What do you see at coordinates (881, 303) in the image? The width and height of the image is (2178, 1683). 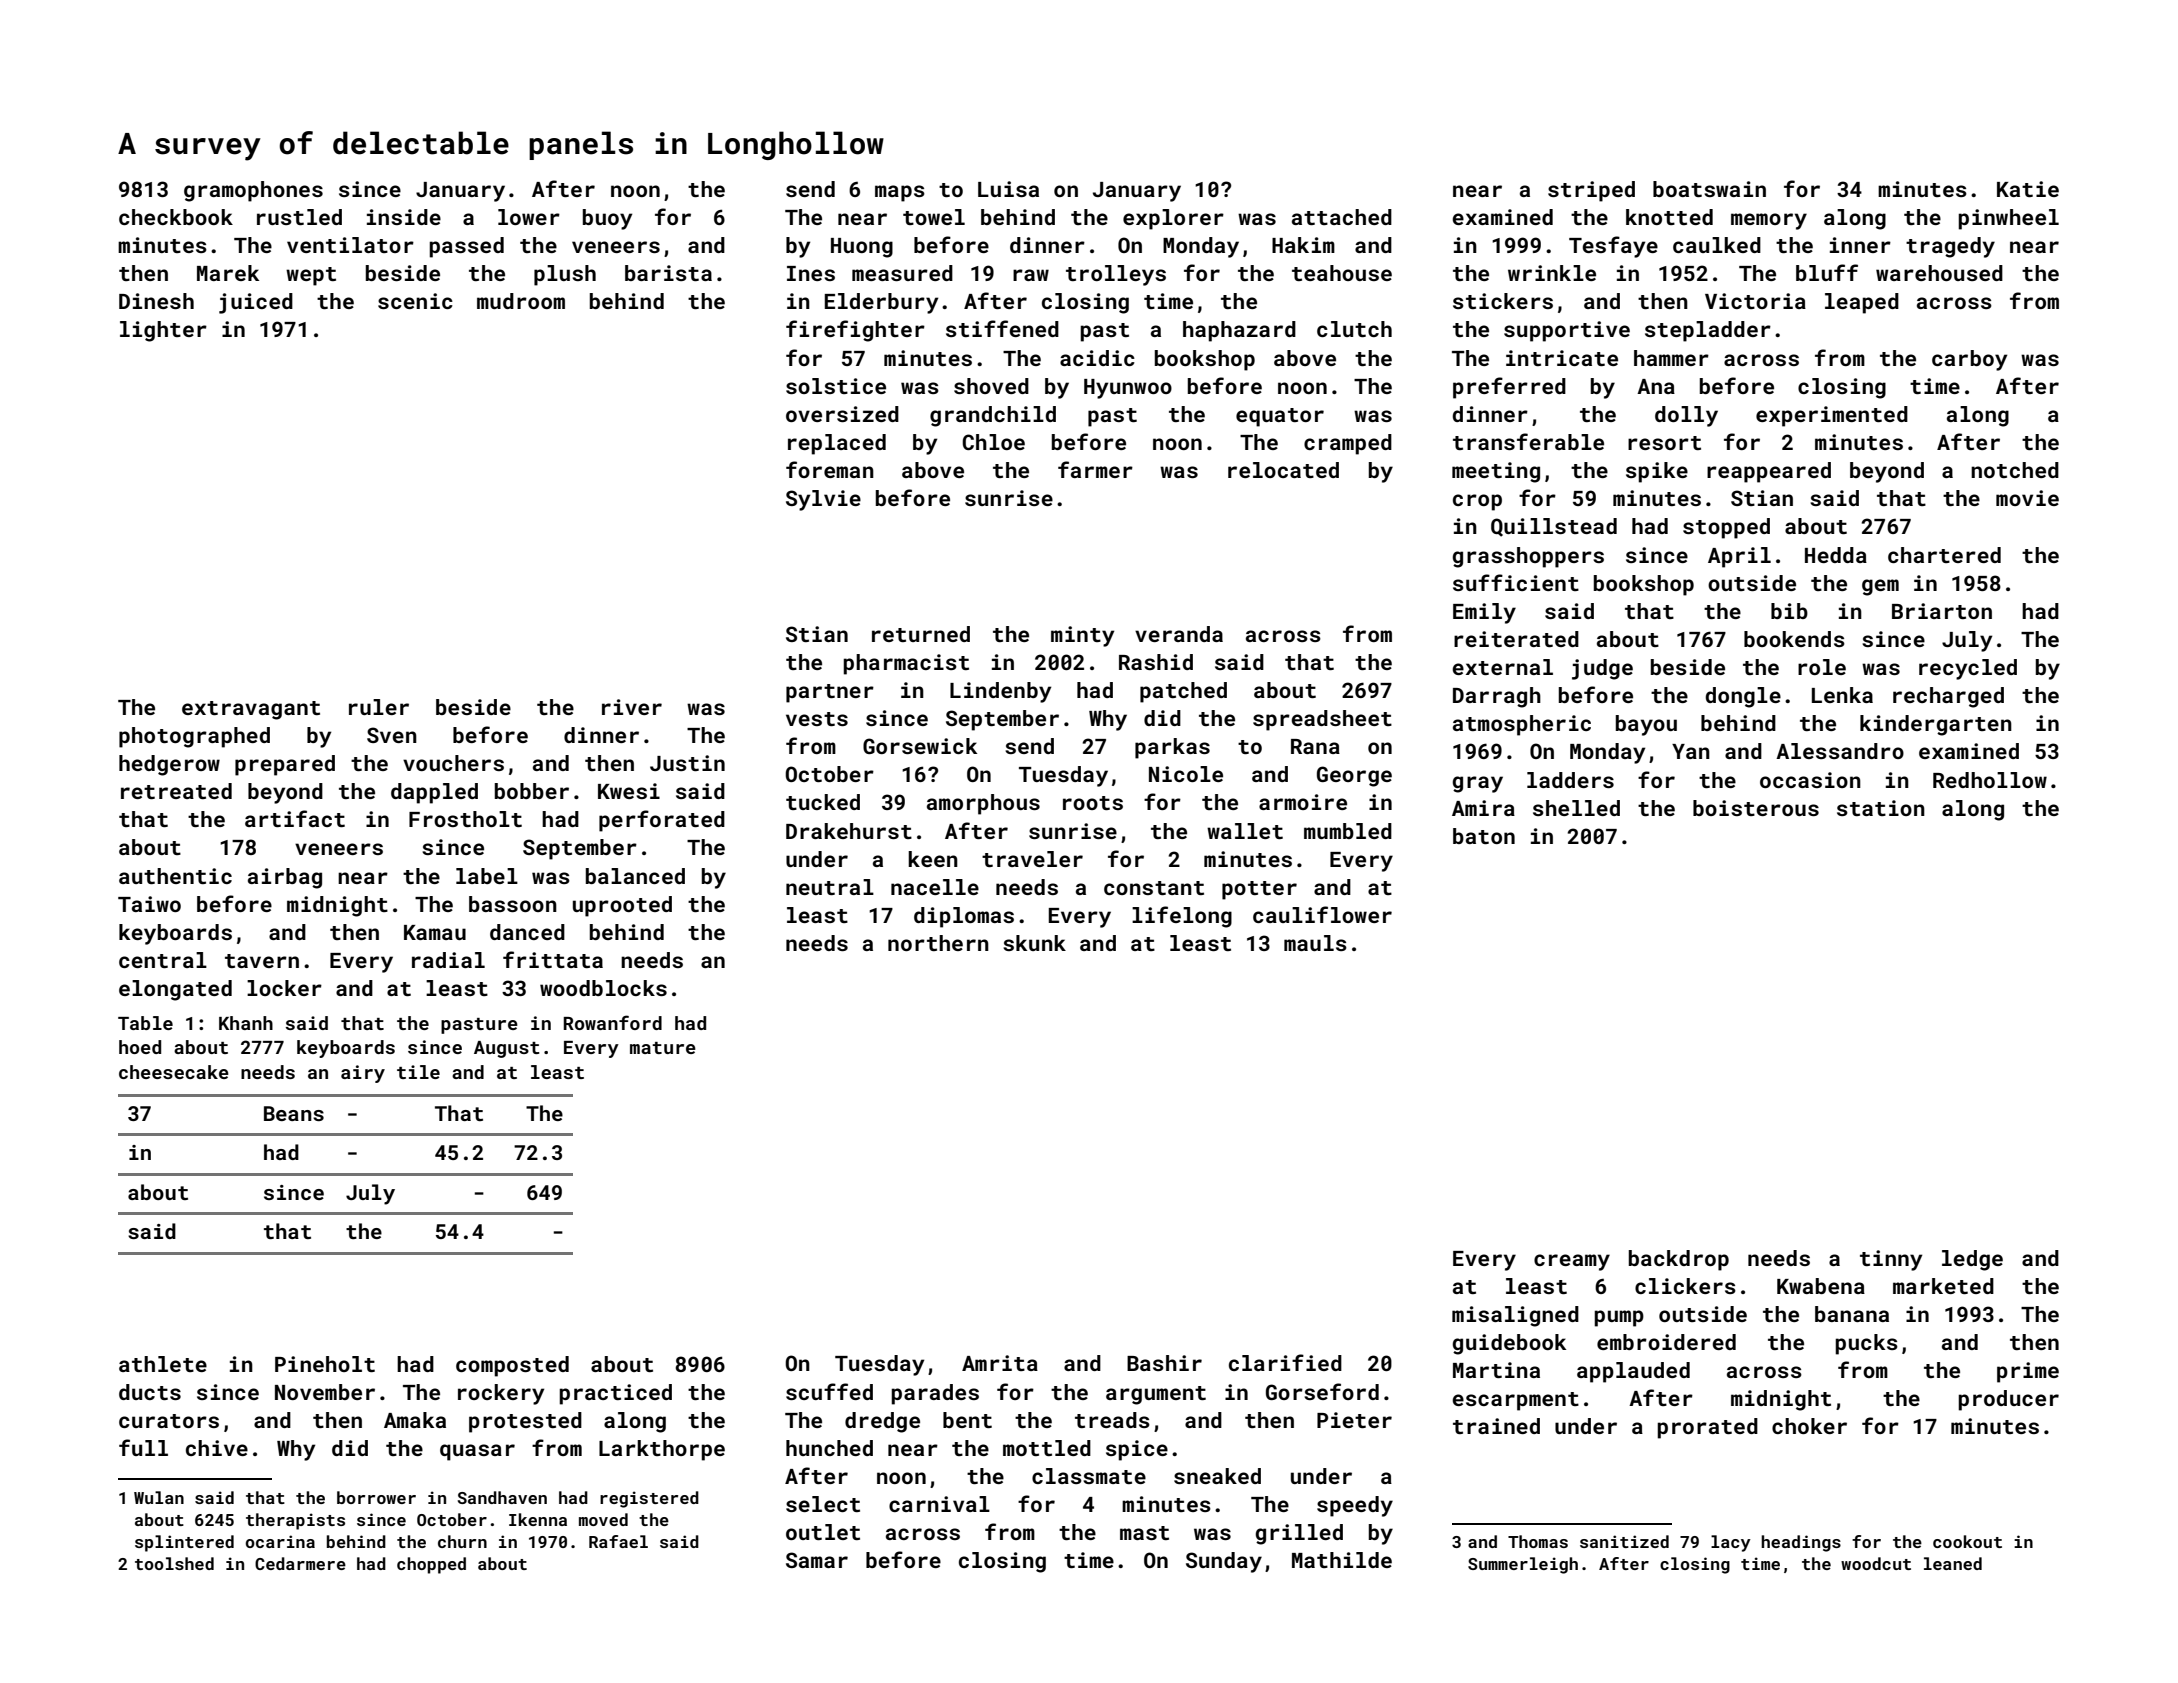 I see `Elderbury` at bounding box center [881, 303].
